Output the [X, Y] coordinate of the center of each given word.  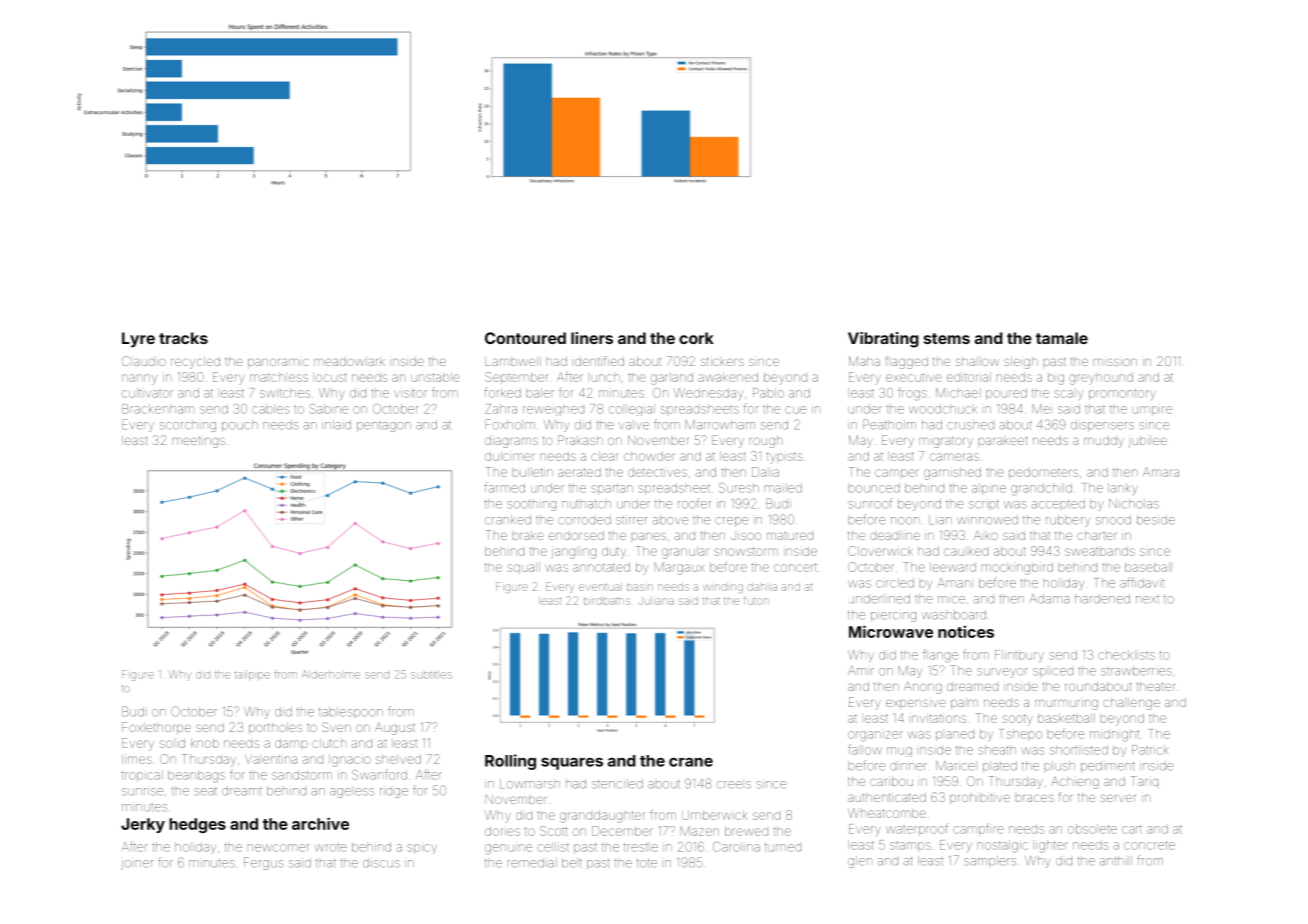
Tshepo [1021, 734]
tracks [183, 338]
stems [947, 338]
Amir [861, 670]
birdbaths [607, 601]
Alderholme [331, 674]
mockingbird [1017, 568]
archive [320, 823]
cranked [508, 520]
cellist [553, 847]
